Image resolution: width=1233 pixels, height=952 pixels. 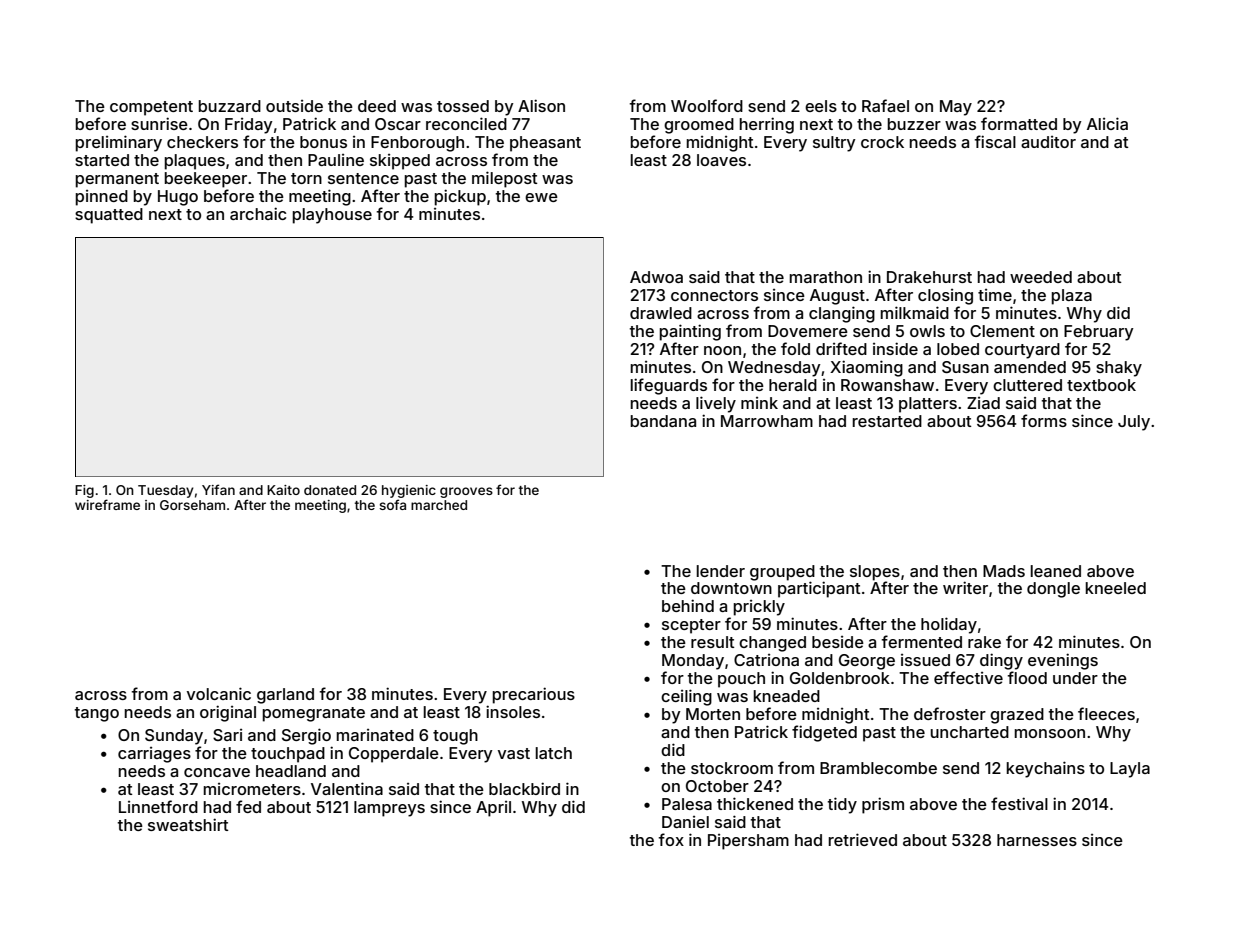 What do you see at coordinates (1134, 423) in the document?
I see `July` at bounding box center [1134, 423].
